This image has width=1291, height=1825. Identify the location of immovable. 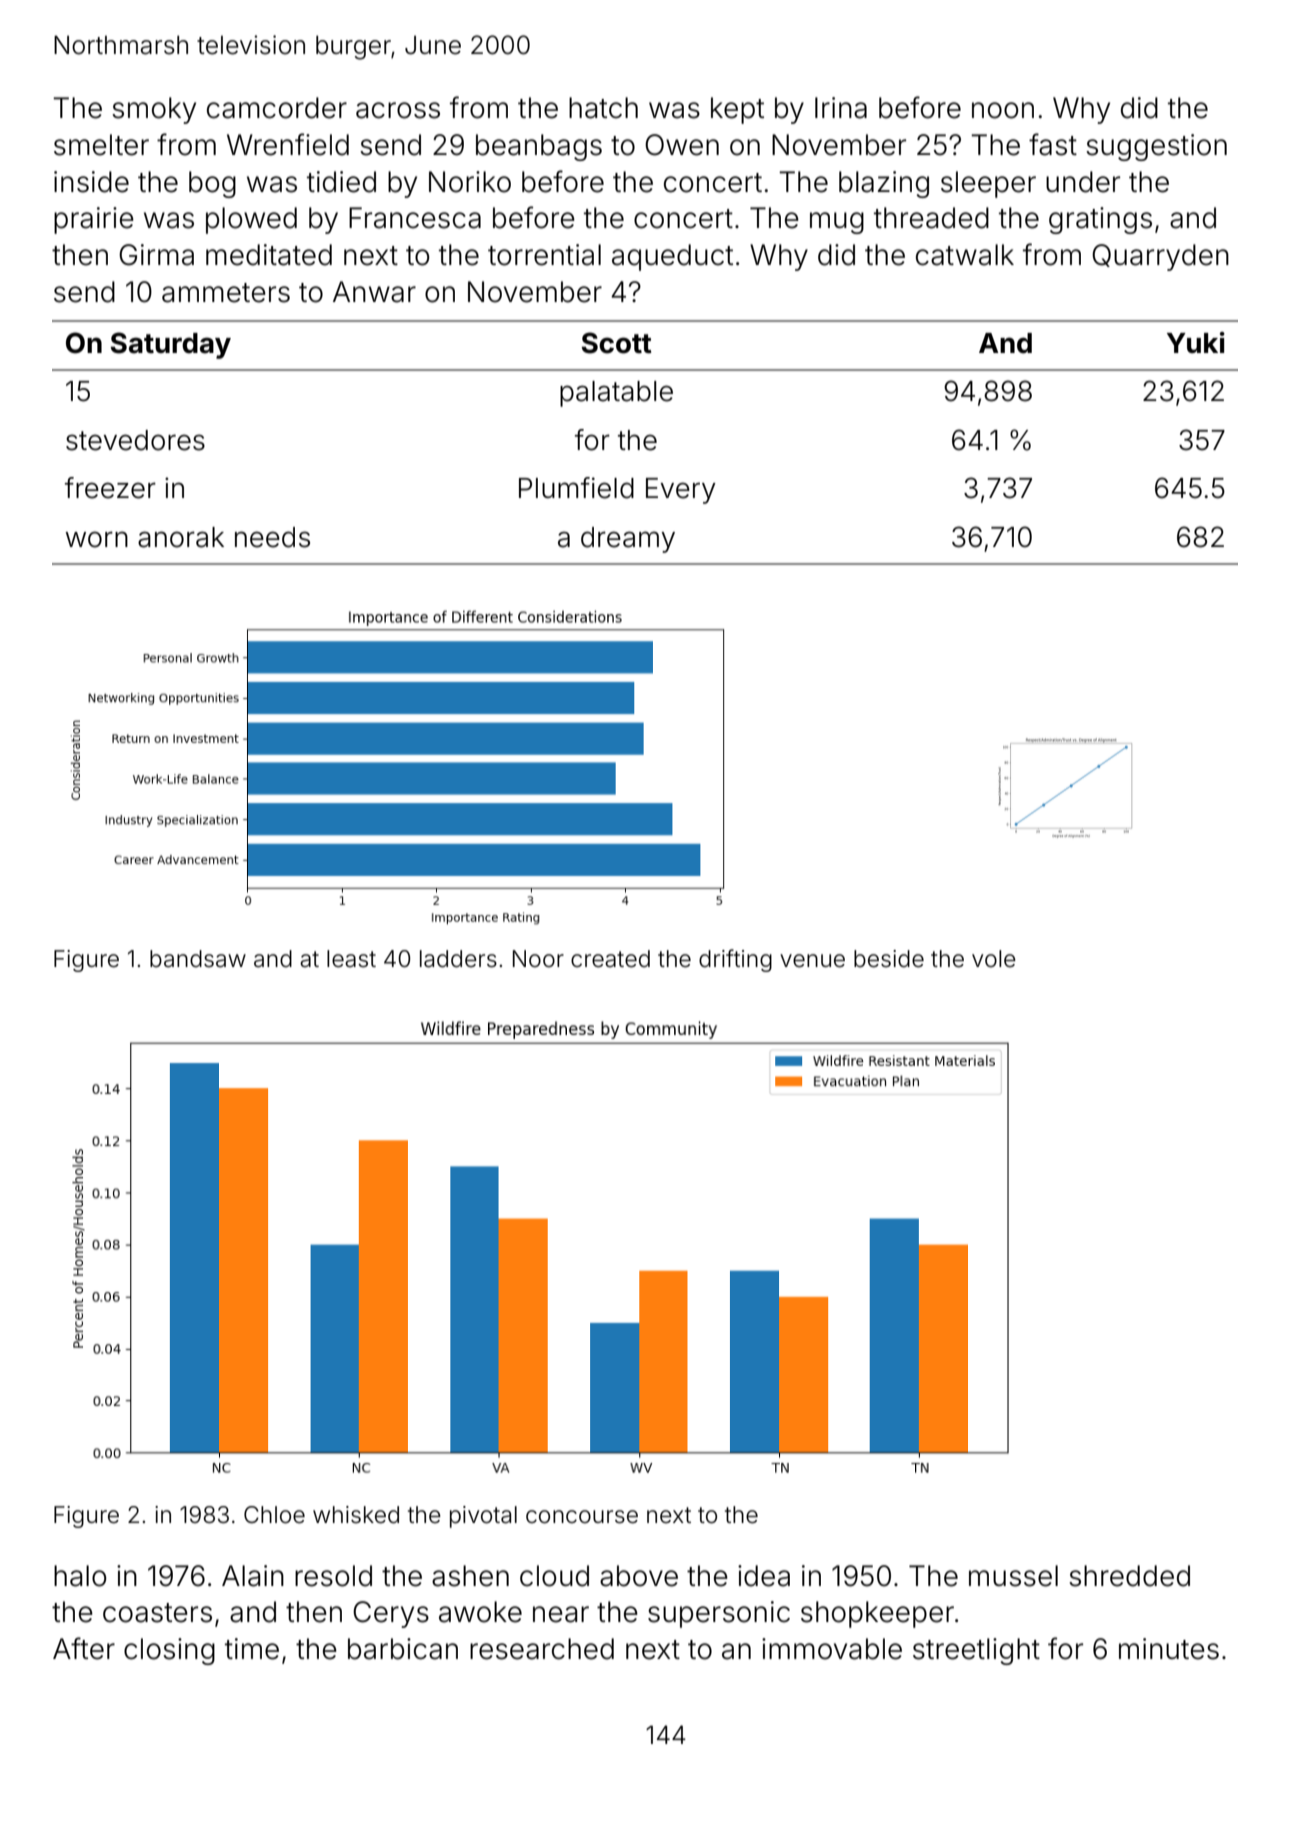
(832, 1649).
